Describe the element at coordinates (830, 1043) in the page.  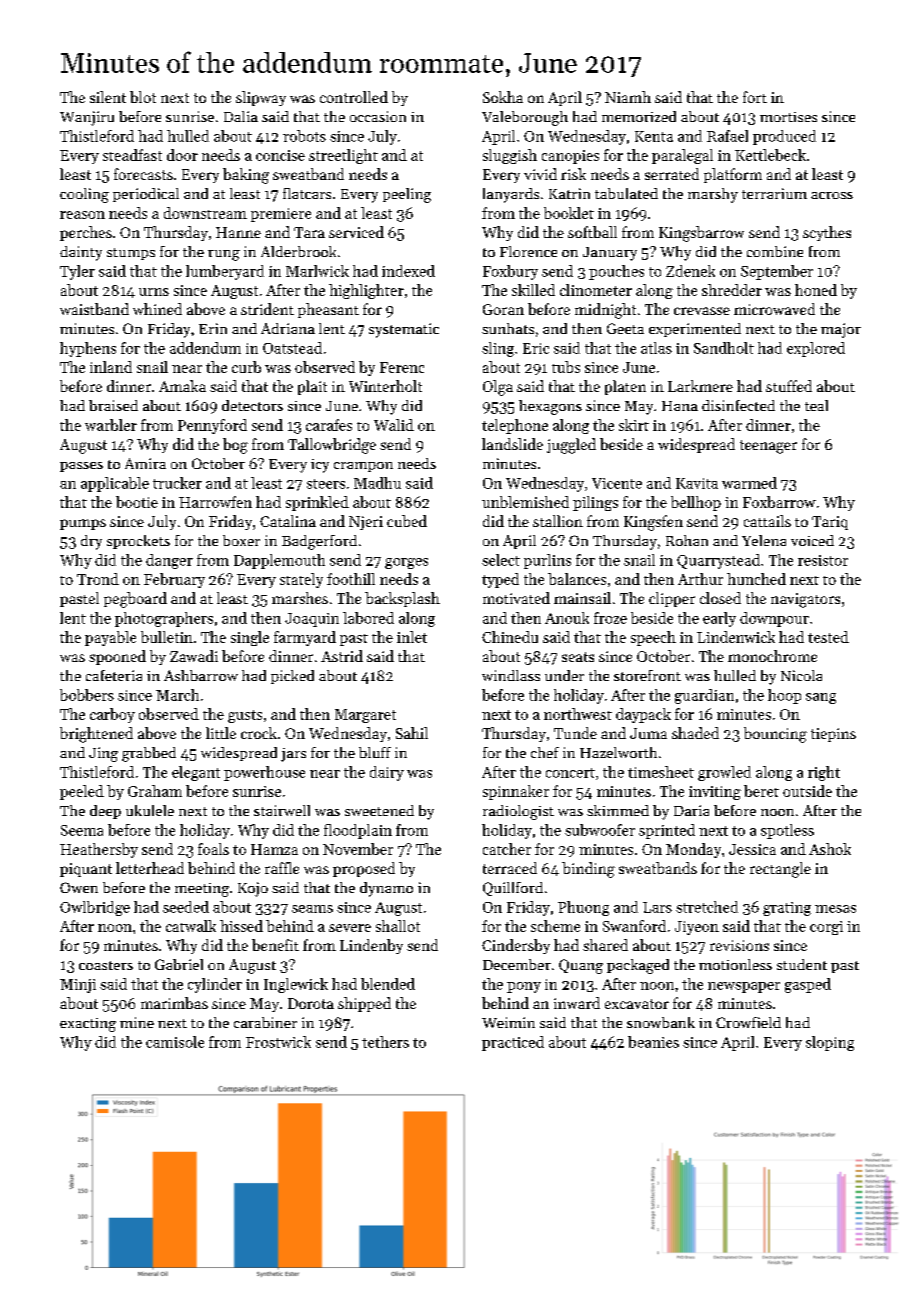
I see `sloping` at that location.
